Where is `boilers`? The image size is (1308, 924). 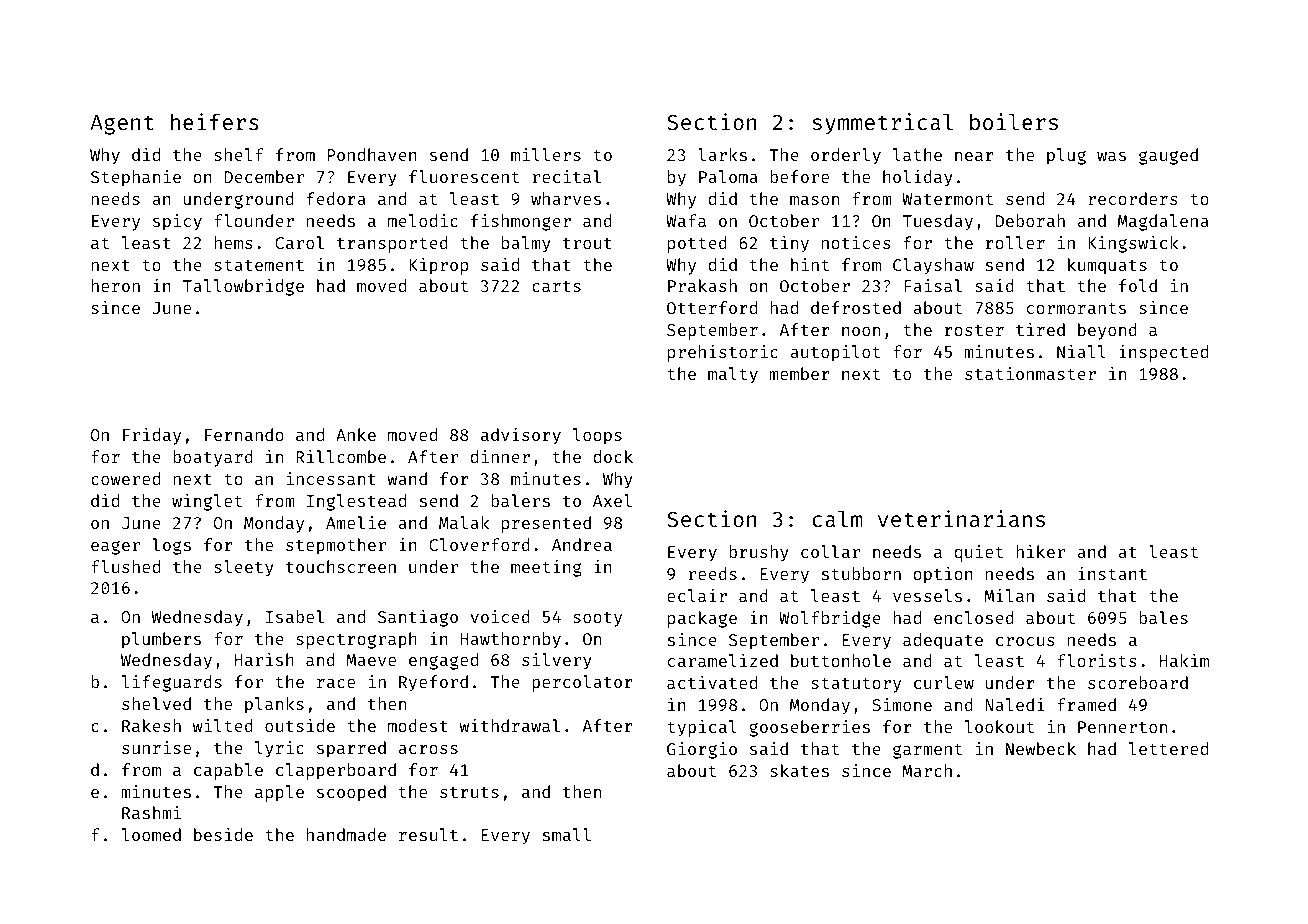 boilers is located at coordinates (1014, 121).
